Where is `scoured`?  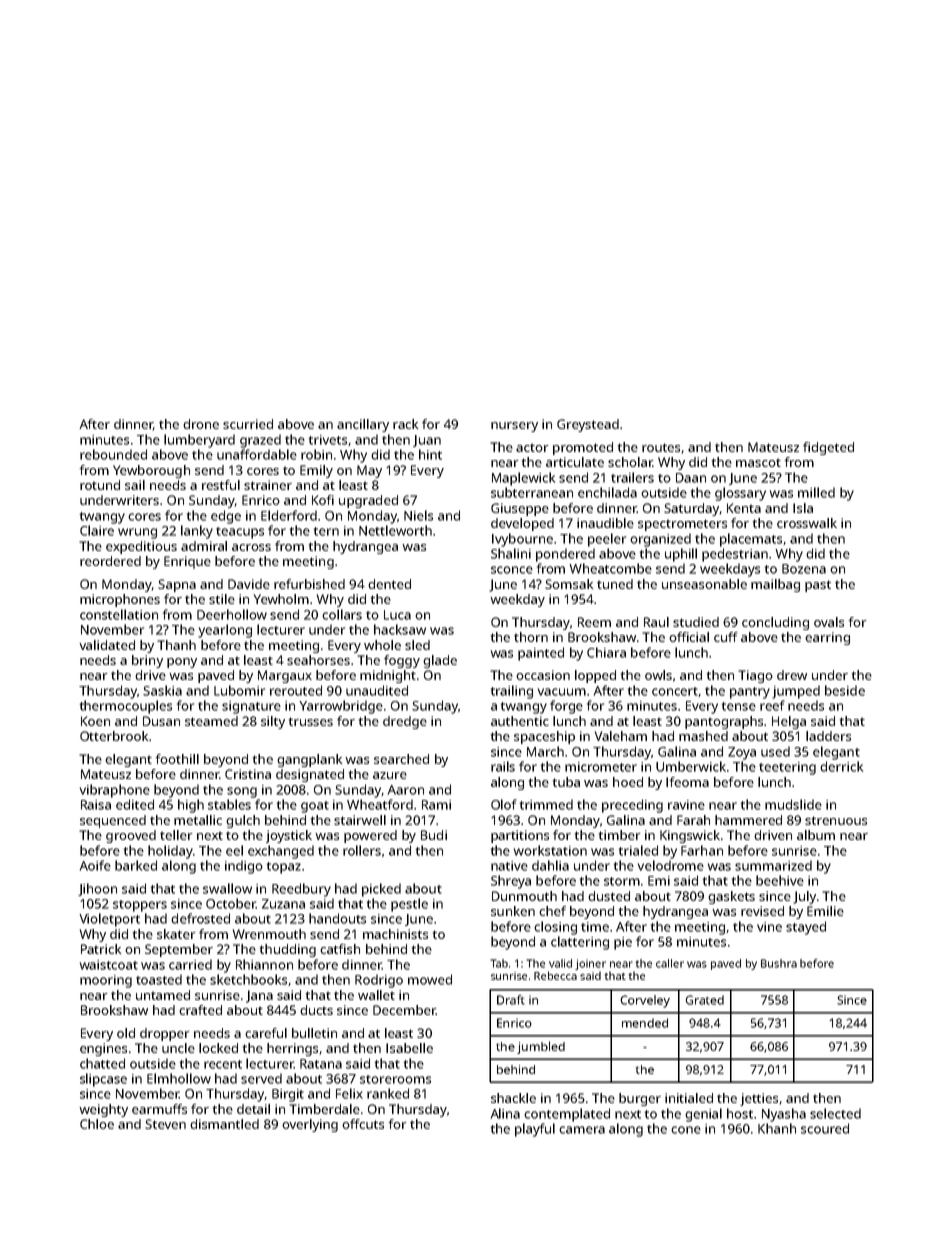 scoured is located at coordinates (825, 1128).
